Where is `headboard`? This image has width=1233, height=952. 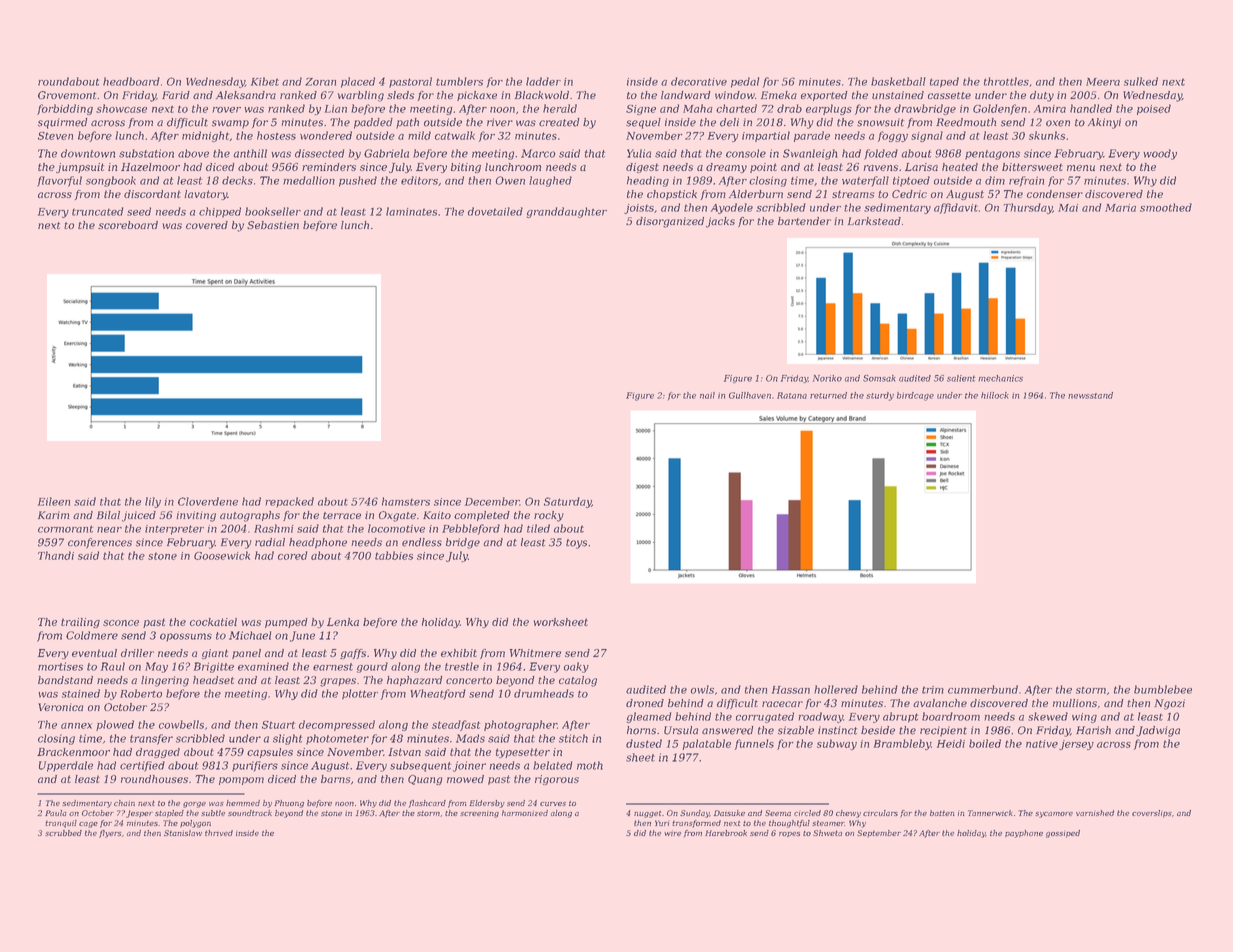
headboard is located at coordinates (131, 81).
